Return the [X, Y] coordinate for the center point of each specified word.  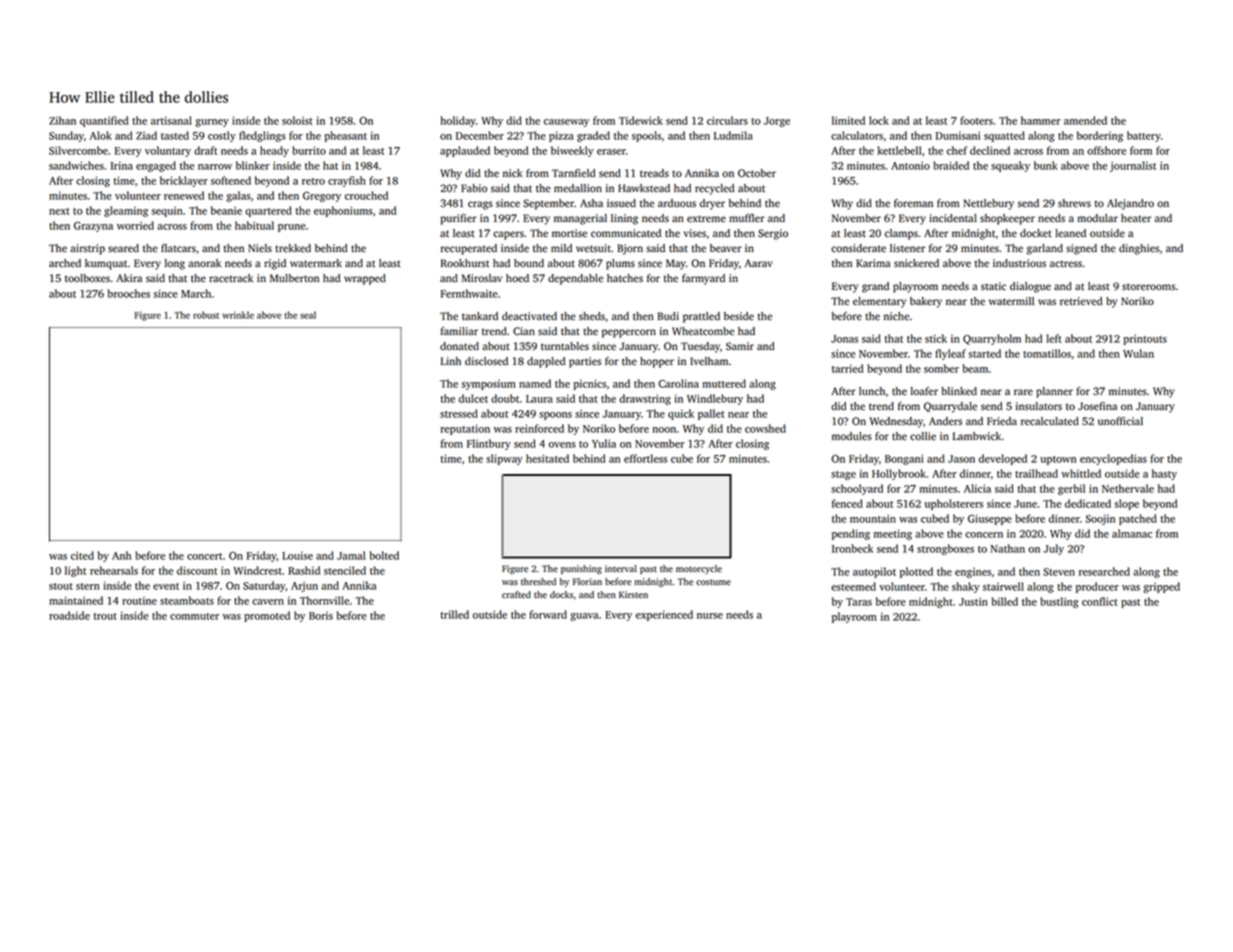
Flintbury [489, 444]
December [480, 135]
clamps [901, 234]
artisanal [171, 120]
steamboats [187, 600]
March [196, 293]
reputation [465, 429]
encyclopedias [1113, 459]
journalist [1133, 166]
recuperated [468, 249]
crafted [516, 595]
